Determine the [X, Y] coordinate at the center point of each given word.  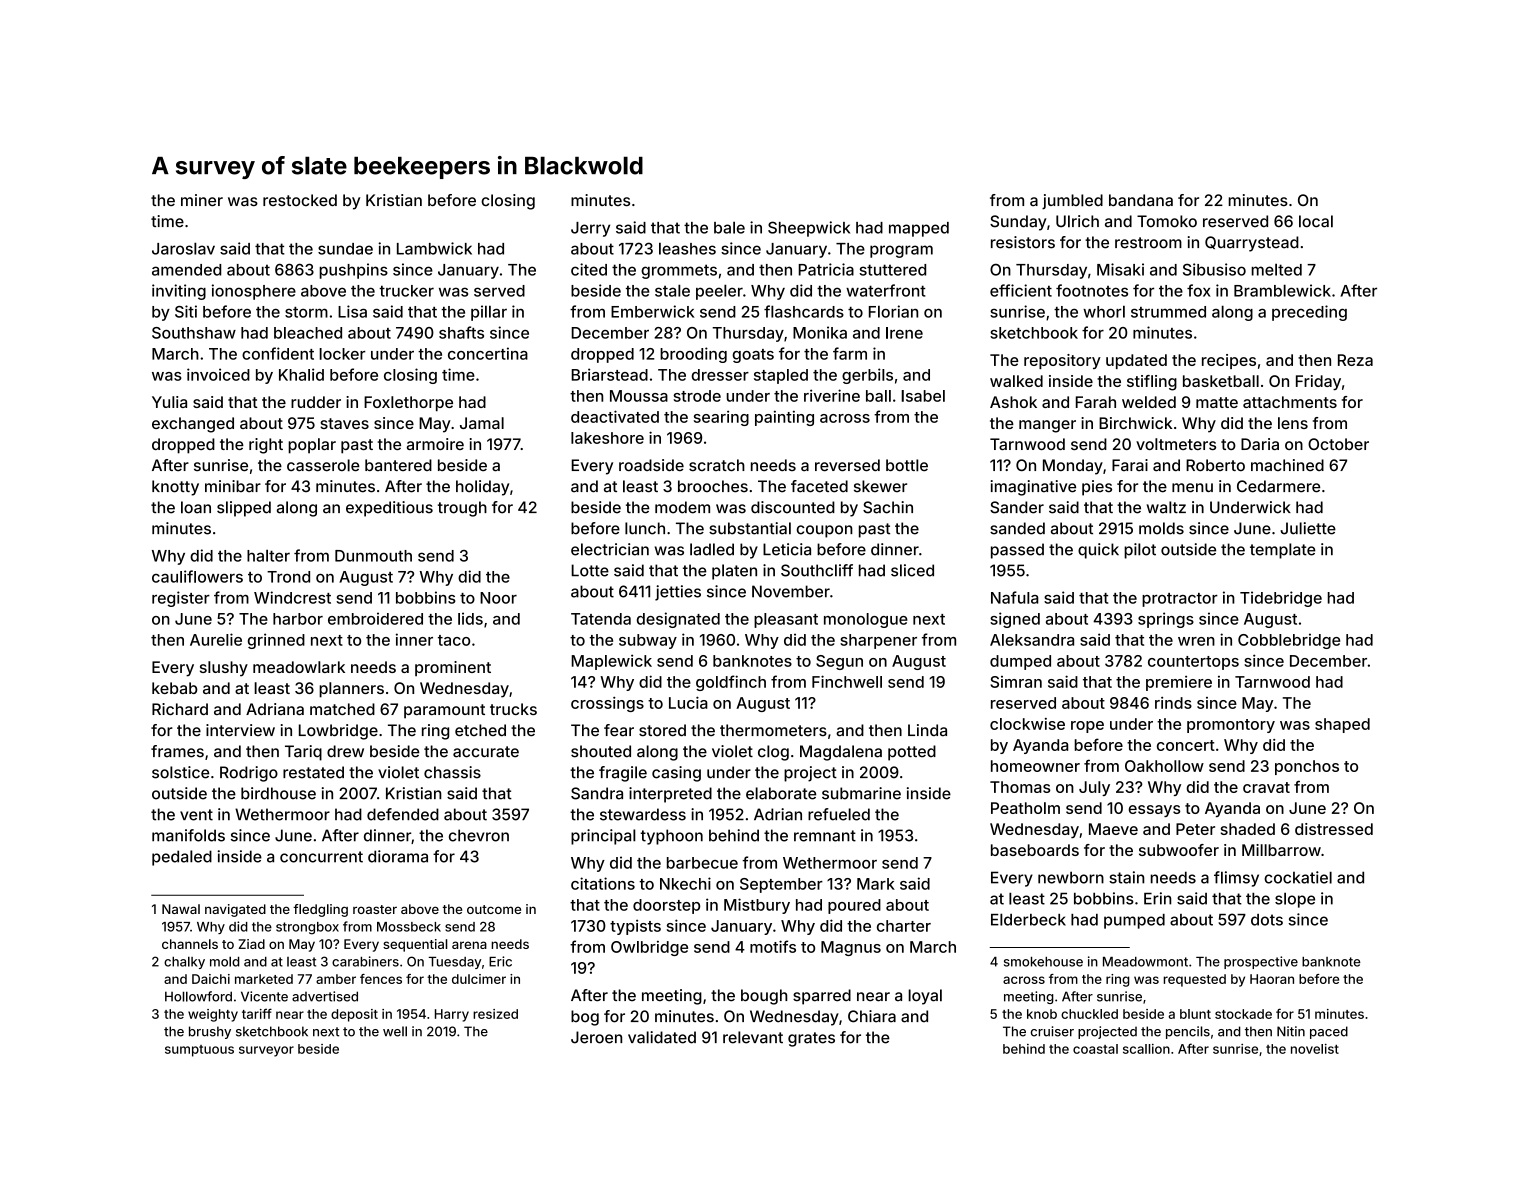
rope [1087, 727]
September [781, 885]
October [1338, 444]
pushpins [353, 271]
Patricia [826, 269]
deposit [354, 1015]
